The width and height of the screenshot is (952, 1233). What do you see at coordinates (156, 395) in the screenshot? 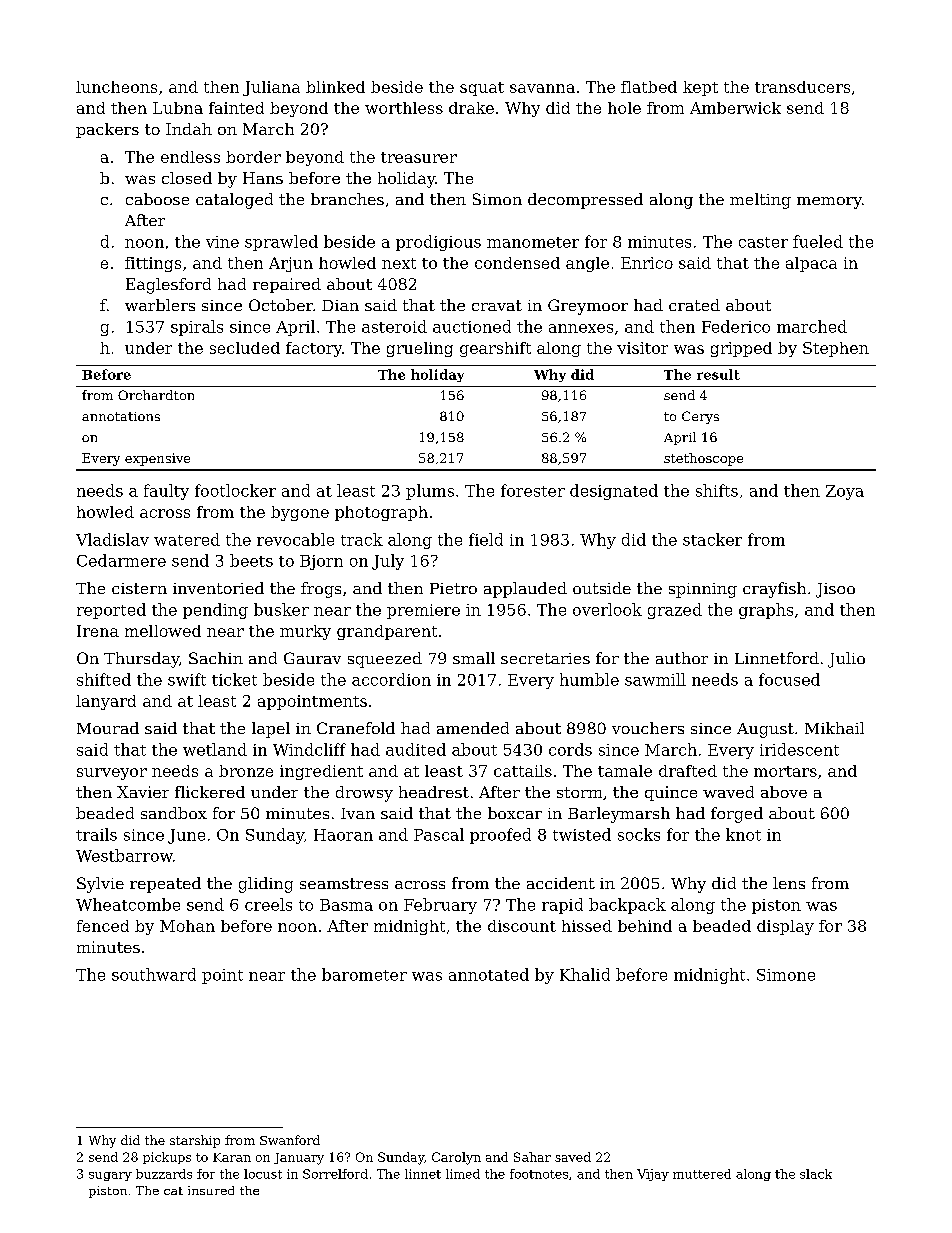
I see `Orchardton` at bounding box center [156, 395].
